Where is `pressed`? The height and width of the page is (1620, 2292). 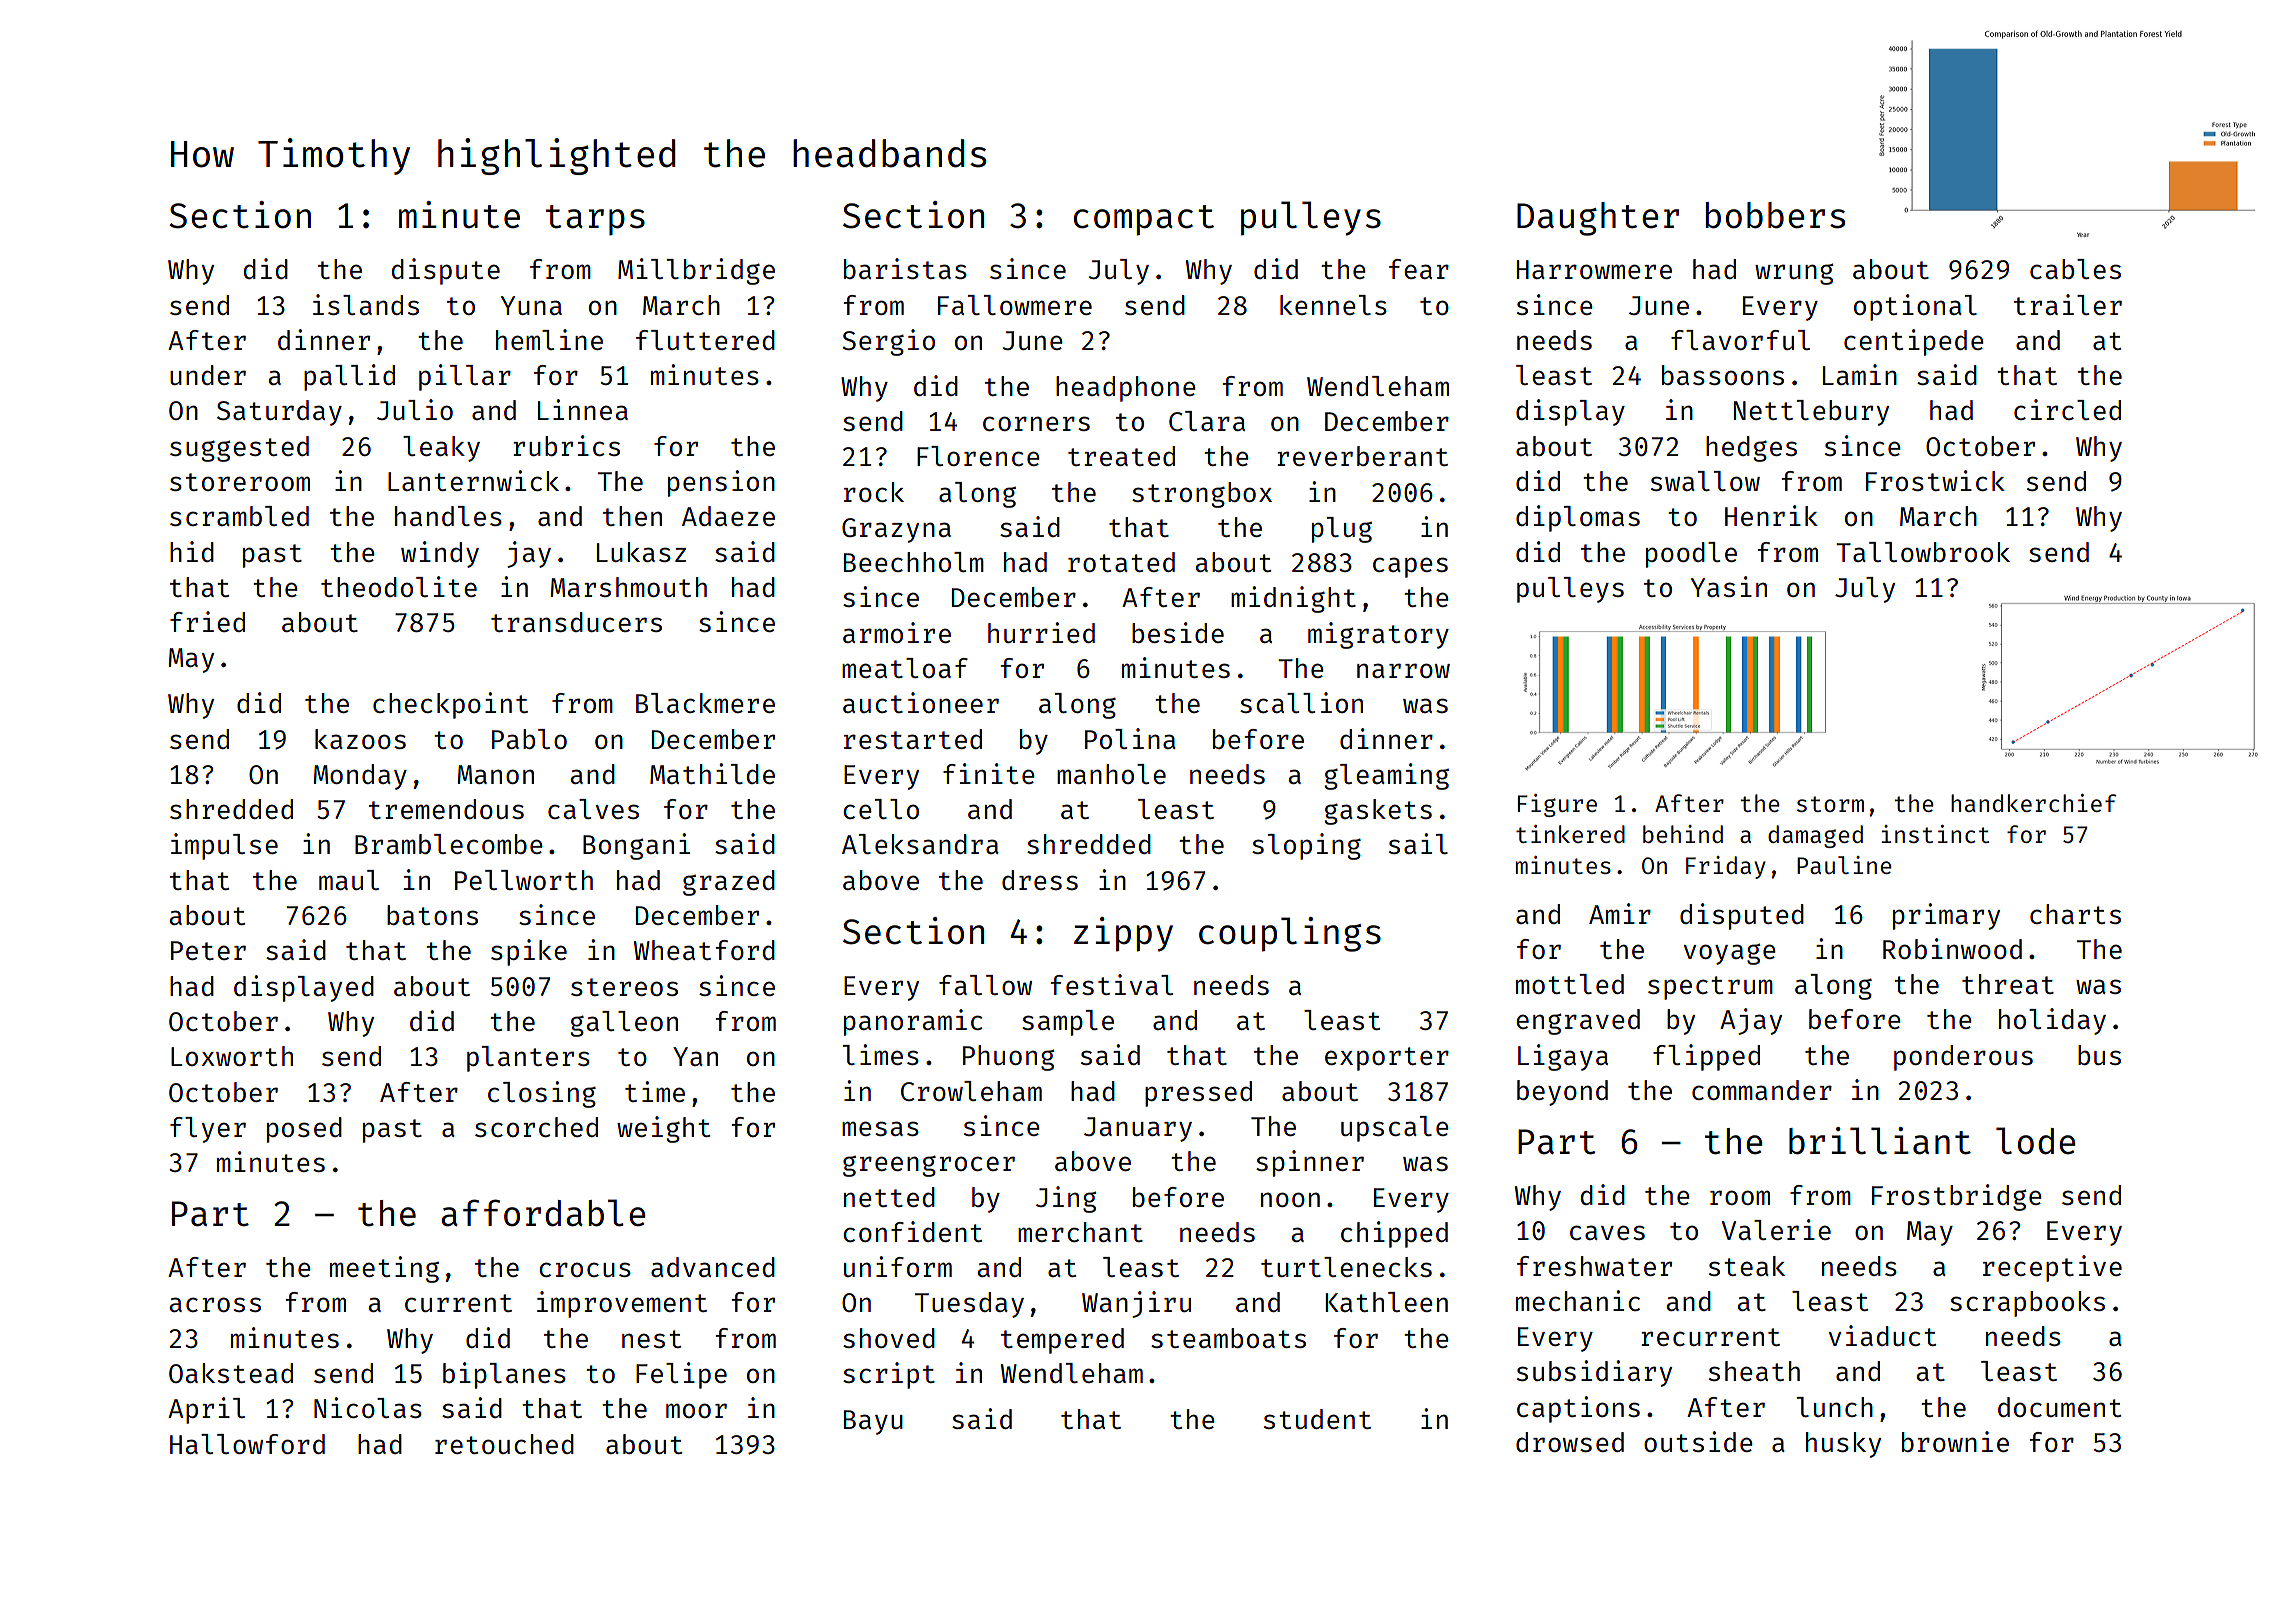
pressed is located at coordinates (1198, 1094).
